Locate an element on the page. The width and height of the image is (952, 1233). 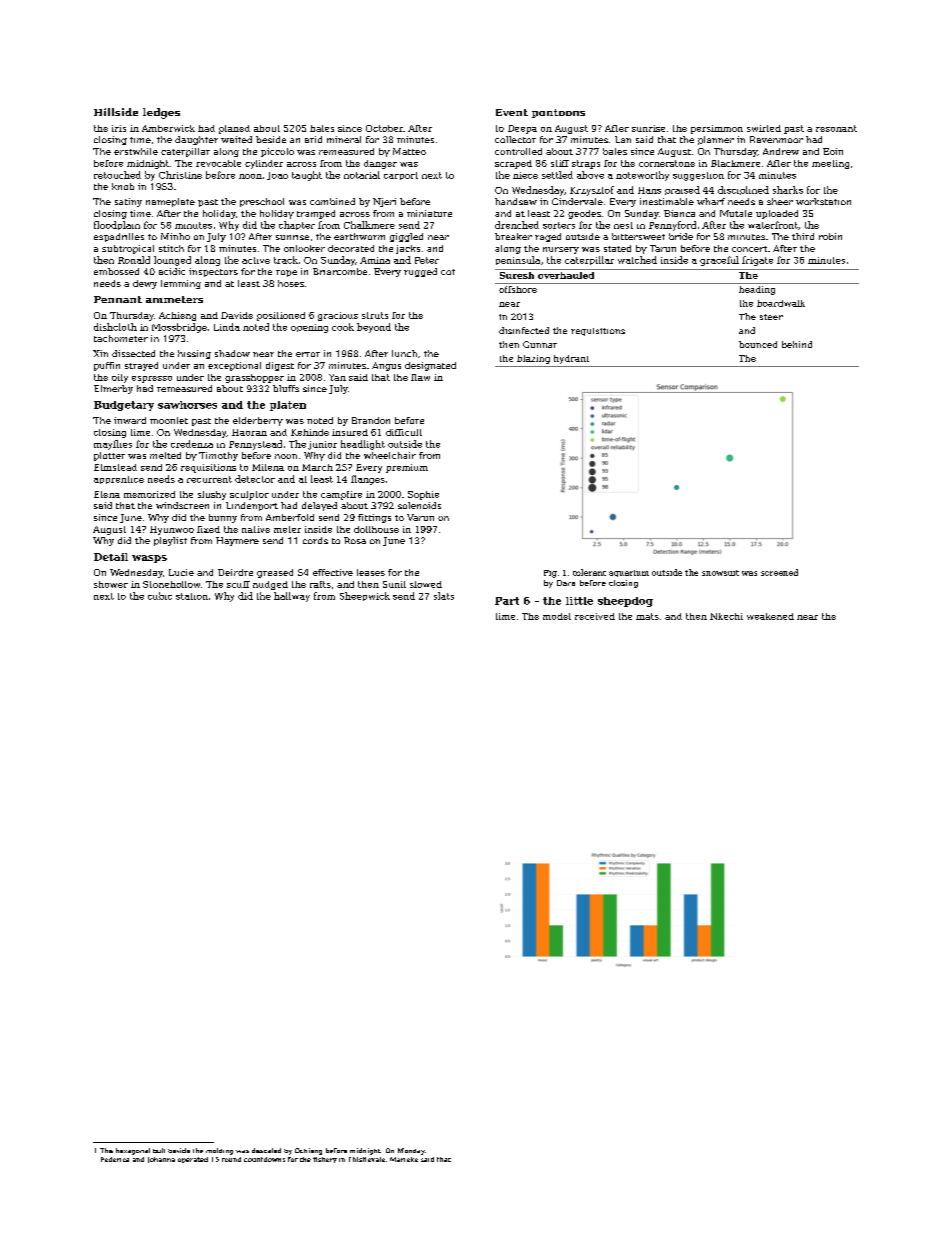
Ochieng is located at coordinates (308, 1151).
